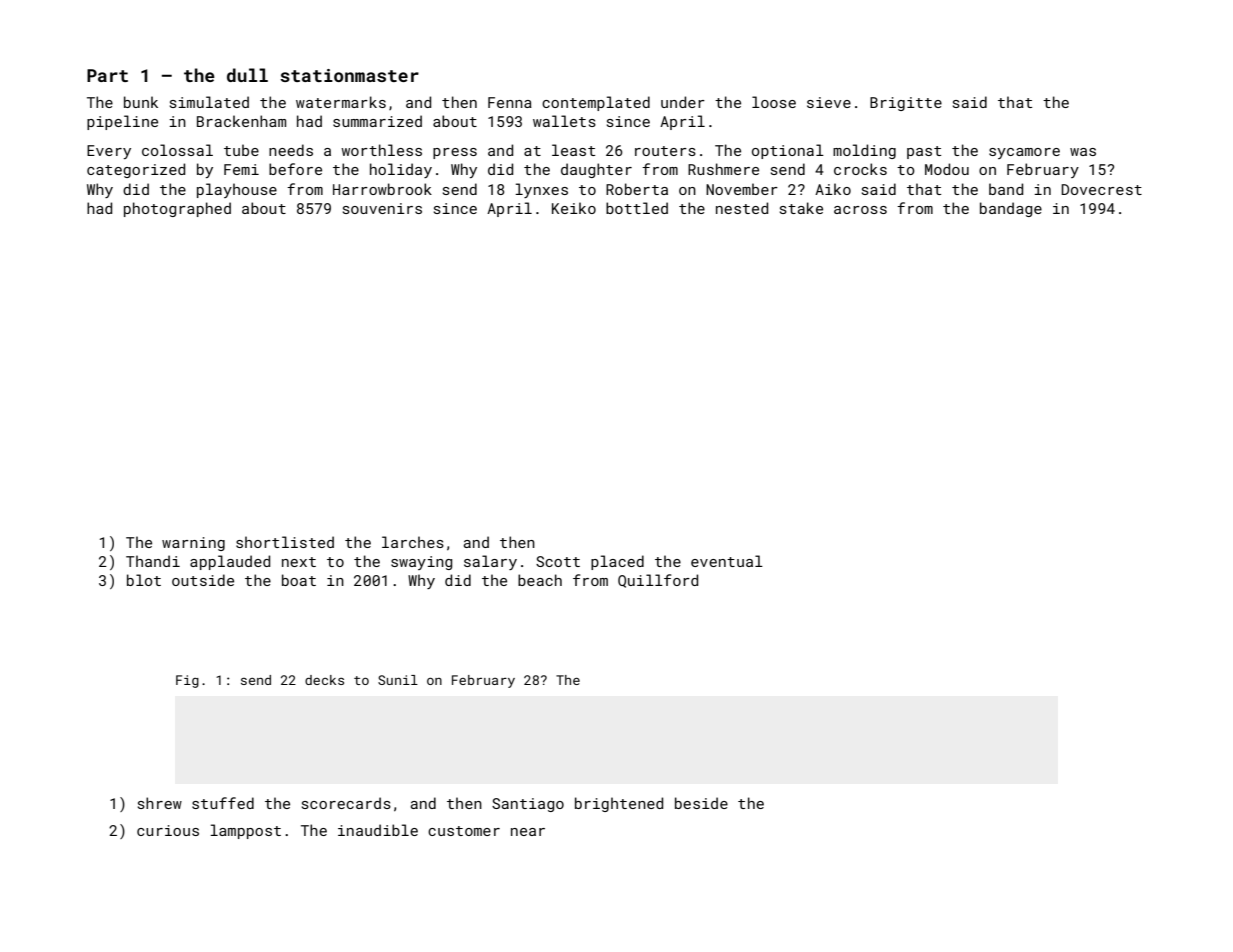 The image size is (1233, 952). I want to click on Dovecrest, so click(1101, 189).
